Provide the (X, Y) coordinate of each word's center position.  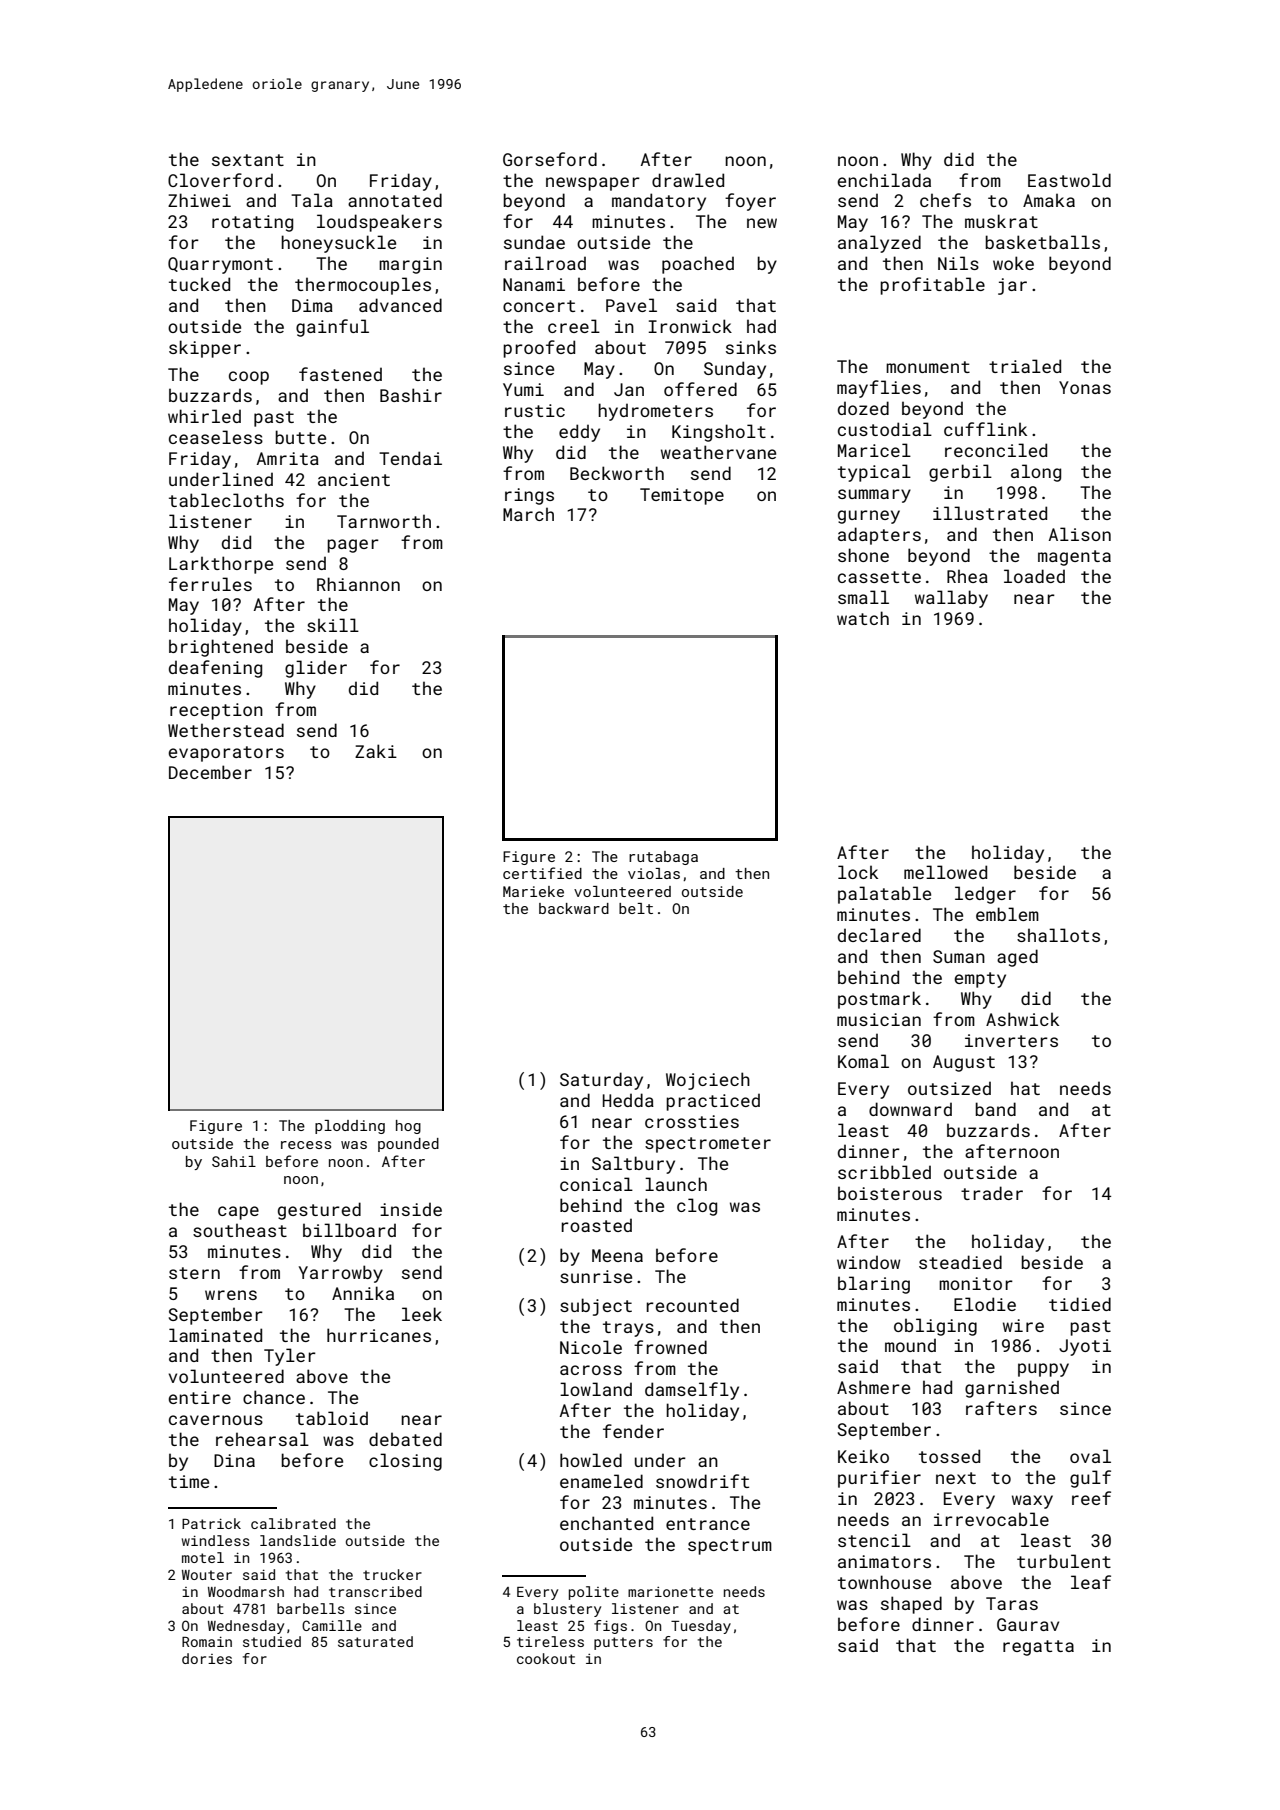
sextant (248, 160)
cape (238, 1213)
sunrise (596, 1276)
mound (910, 1345)
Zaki (376, 751)
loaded (1034, 576)
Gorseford (550, 159)
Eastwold (1069, 180)
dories (207, 1658)
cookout (546, 1658)
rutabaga (663, 858)
